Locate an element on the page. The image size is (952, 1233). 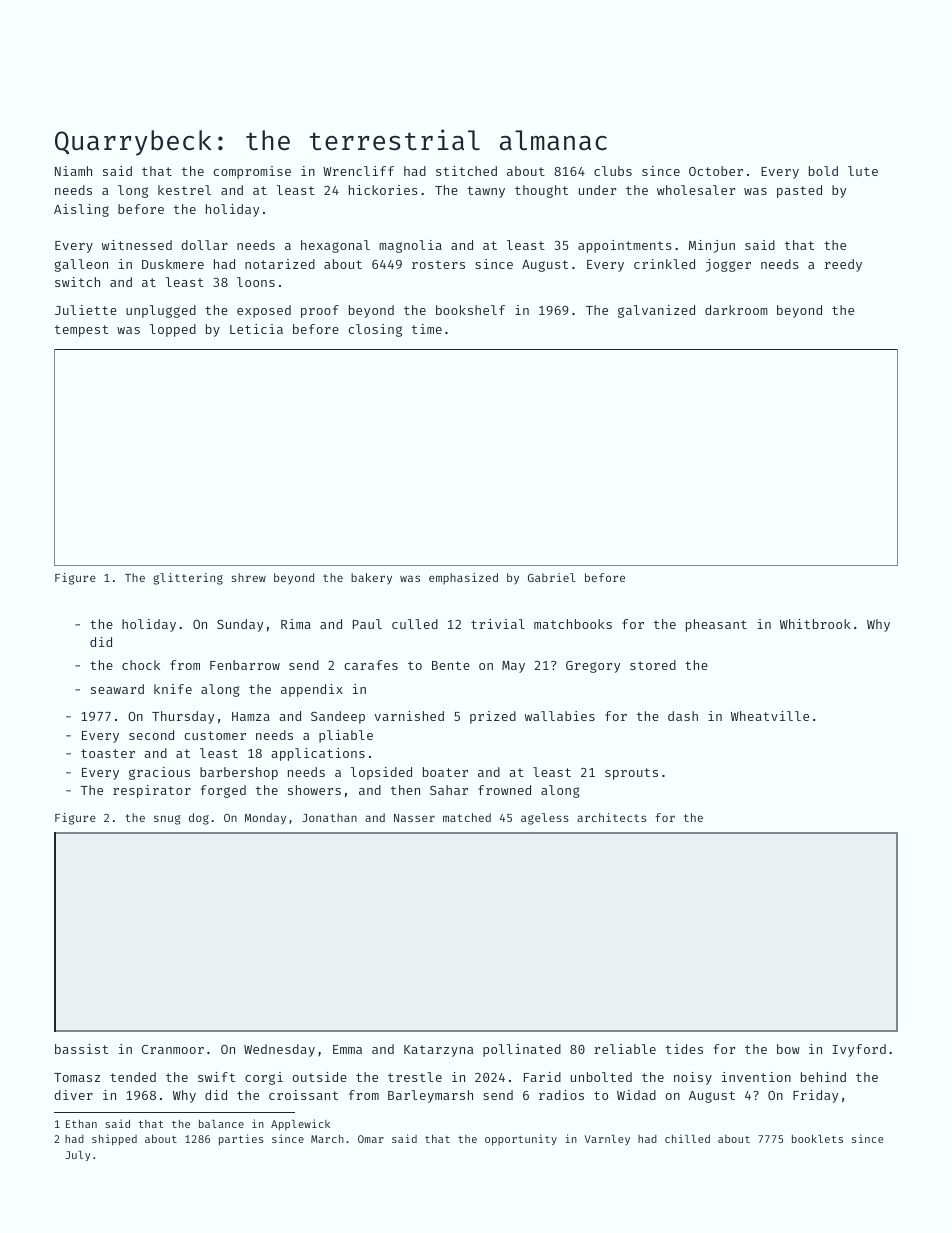
knife is located at coordinates (173, 689).
